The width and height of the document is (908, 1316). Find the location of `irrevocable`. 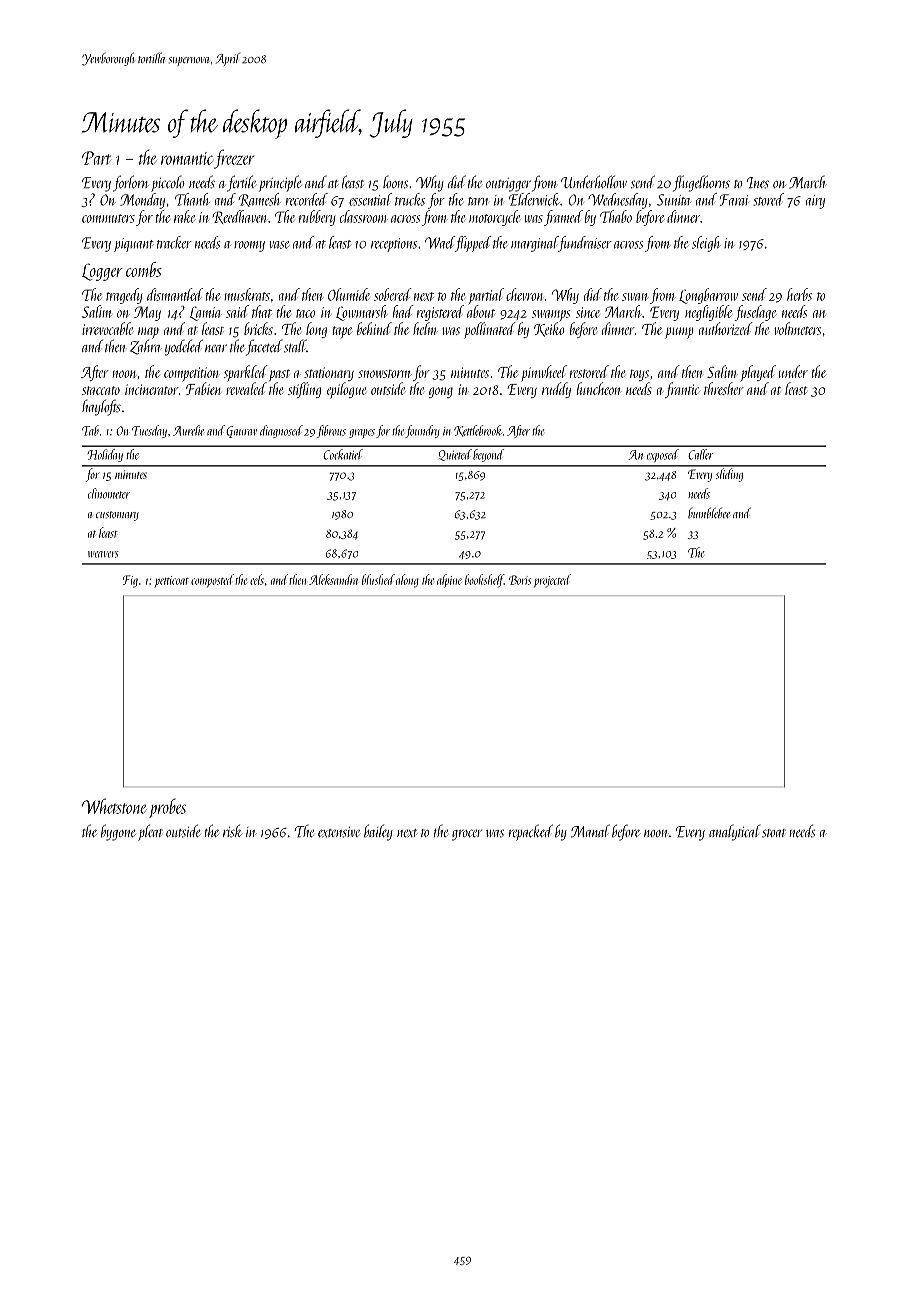

irrevocable is located at coordinates (107, 328).
